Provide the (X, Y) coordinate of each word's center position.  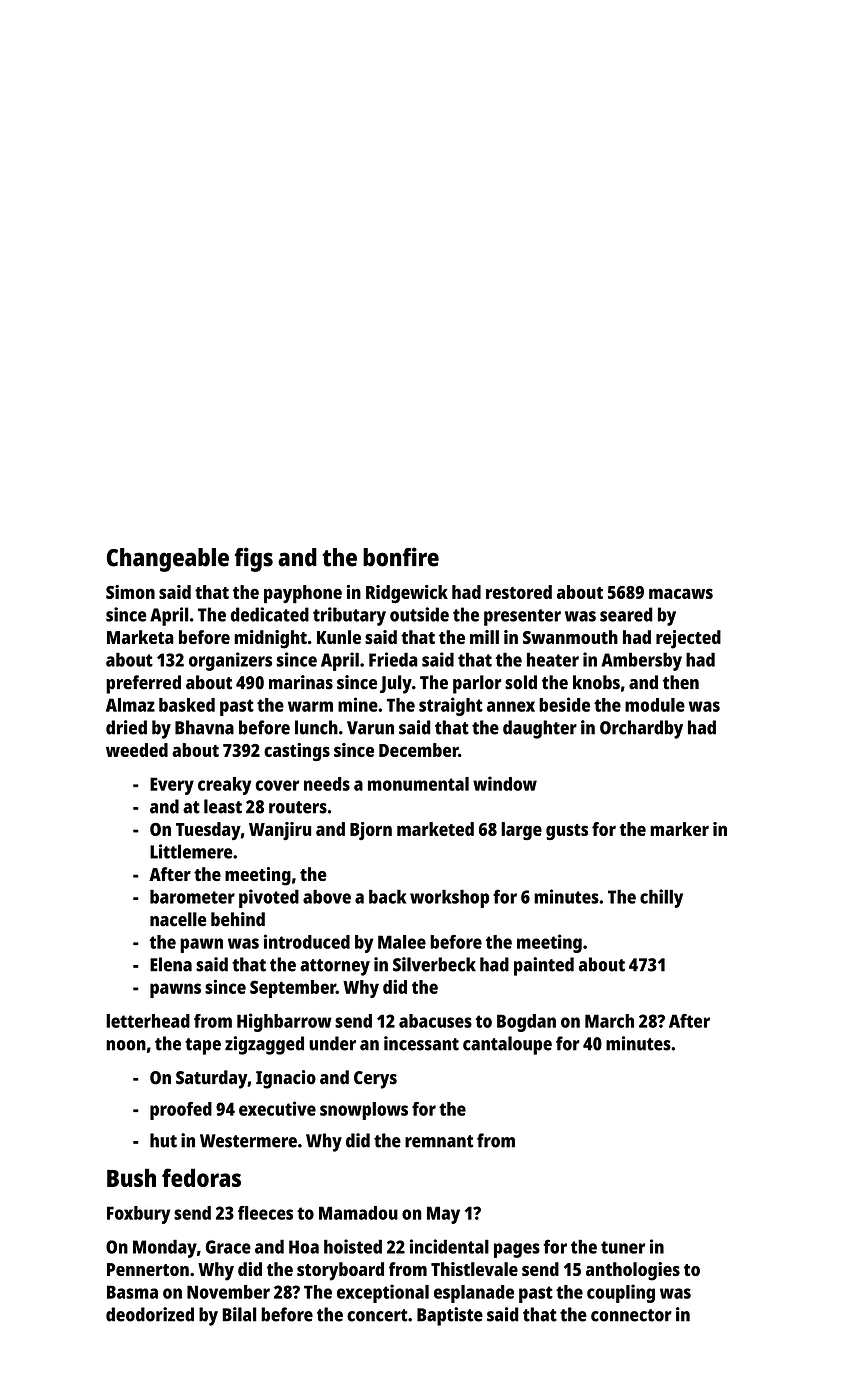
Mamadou (358, 1213)
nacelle (178, 919)
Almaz (130, 705)
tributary (349, 616)
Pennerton (148, 1269)
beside (564, 704)
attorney (335, 967)
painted (544, 966)
